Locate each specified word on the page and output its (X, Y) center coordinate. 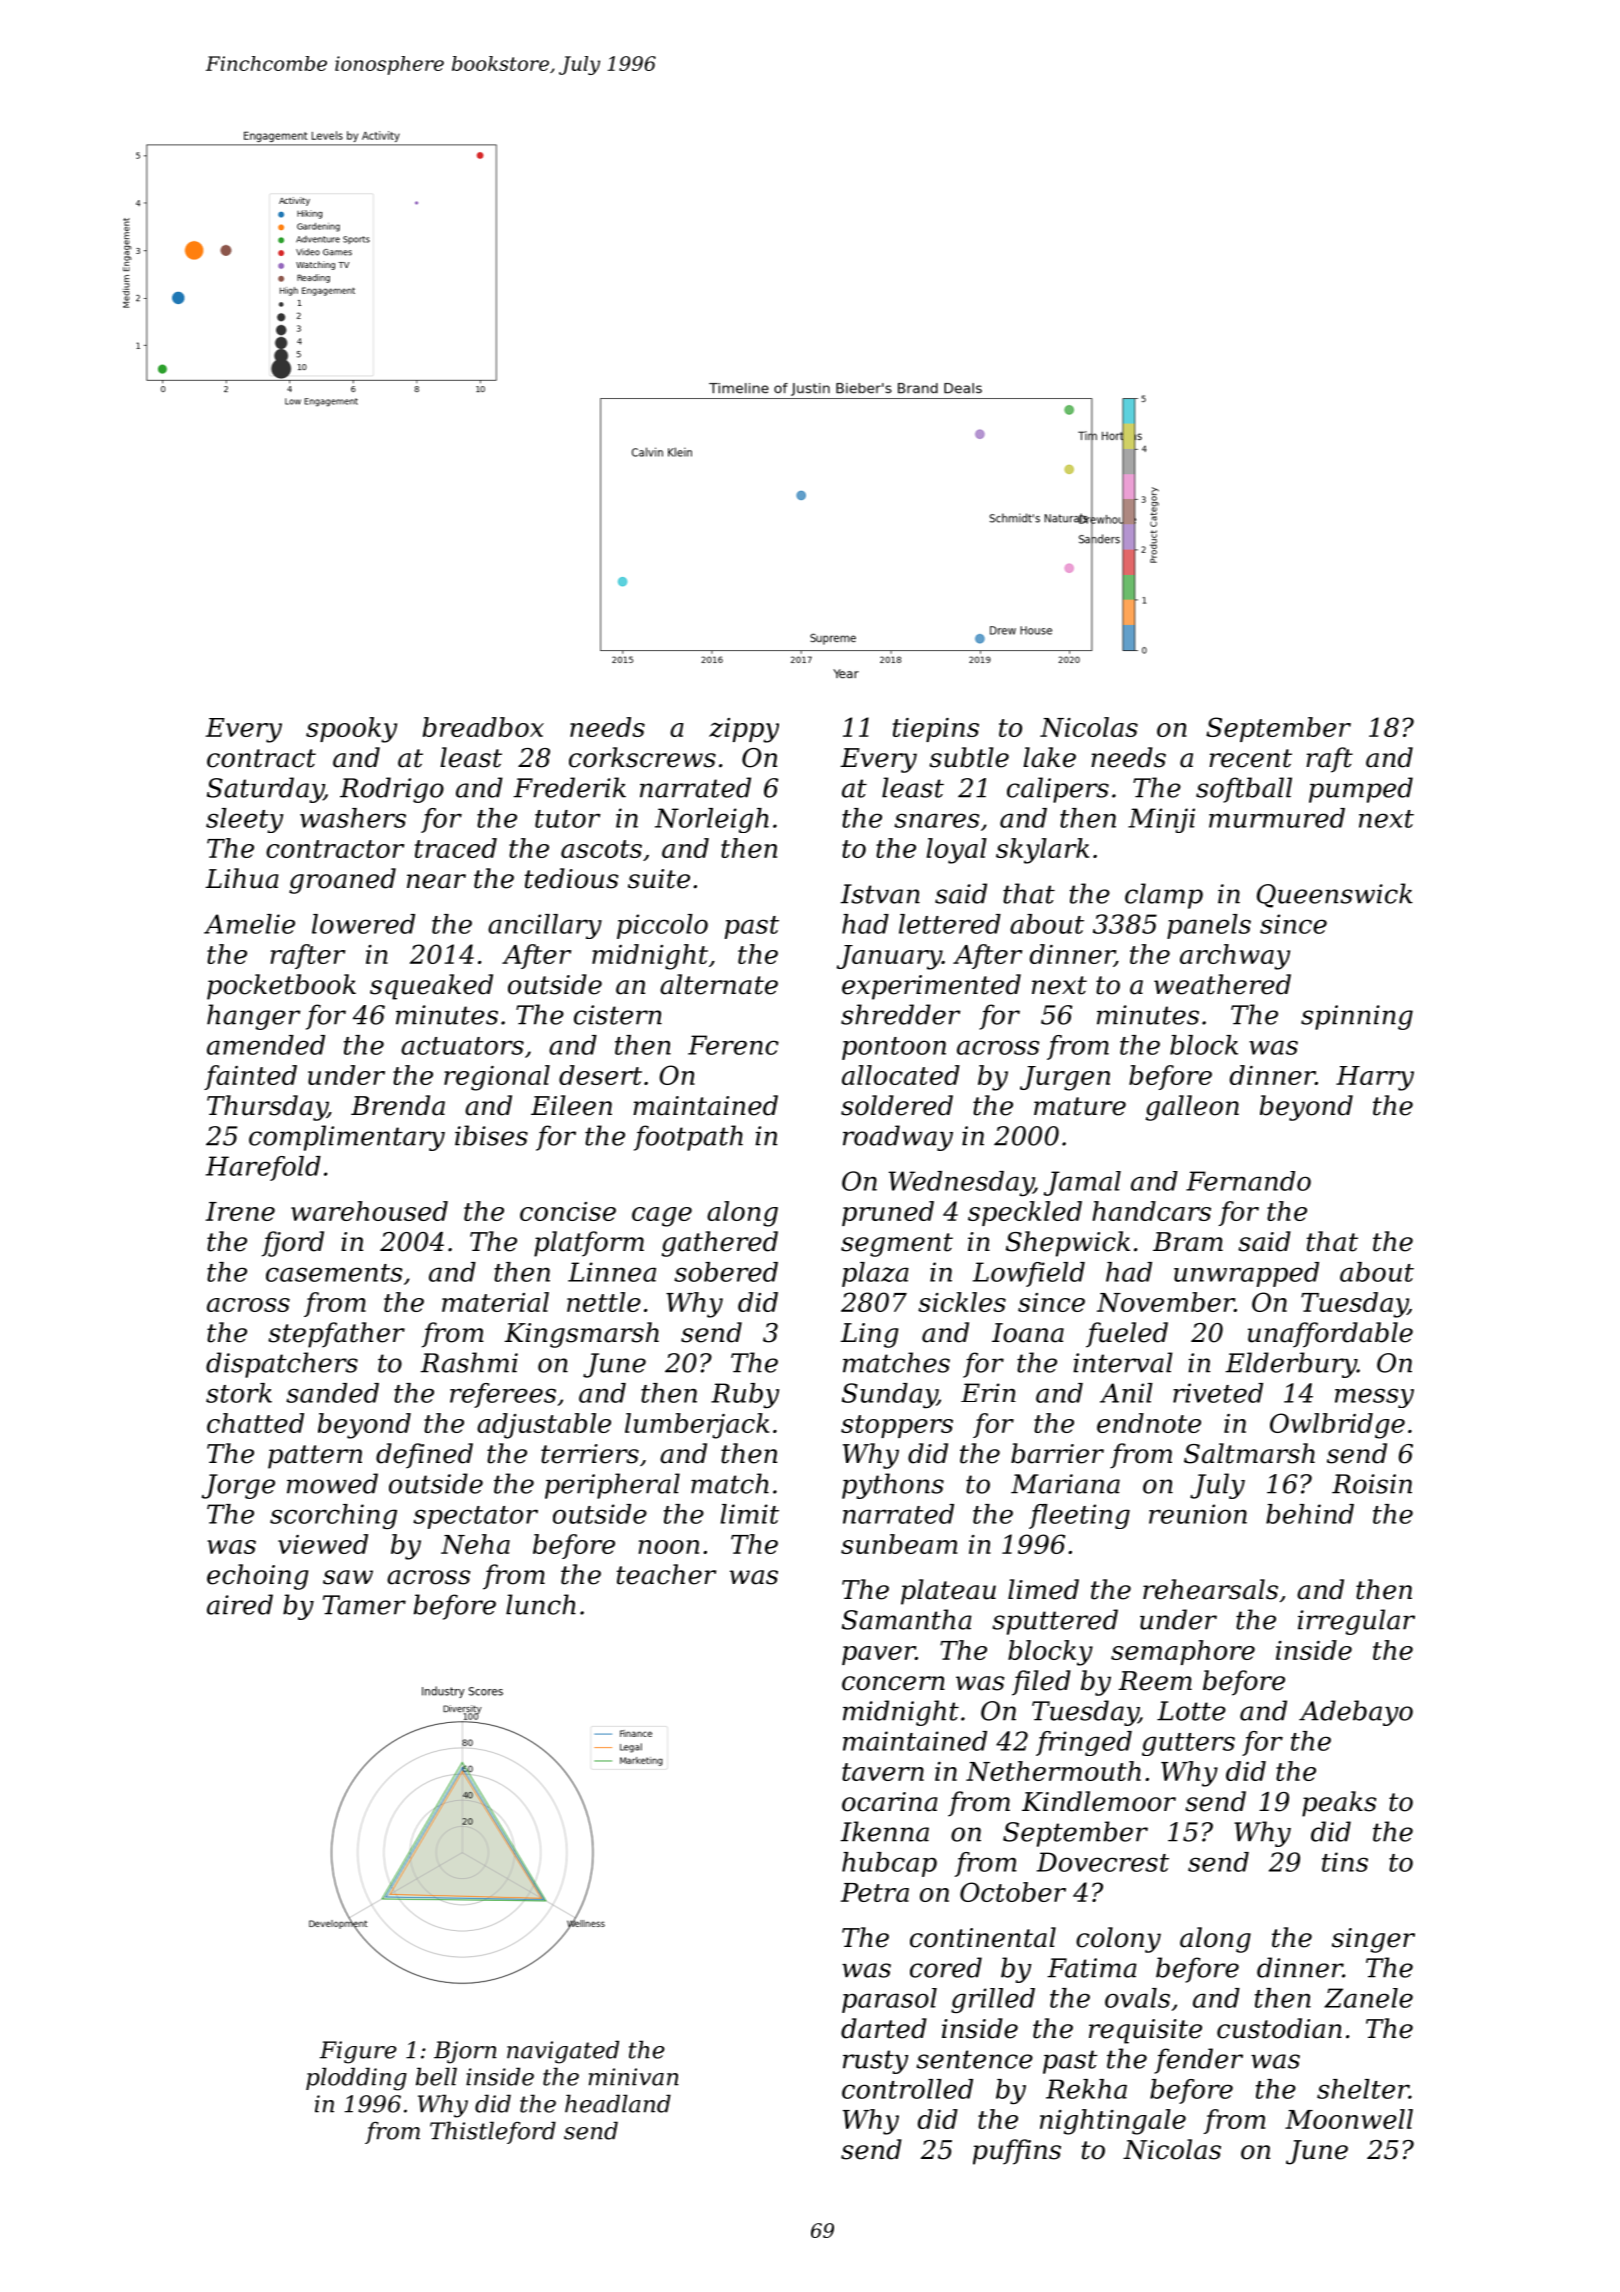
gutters (1188, 1744)
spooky (351, 730)
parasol (889, 2000)
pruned (888, 1213)
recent (1250, 758)
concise (568, 1211)
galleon (1192, 1108)
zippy (744, 730)
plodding (356, 2079)
